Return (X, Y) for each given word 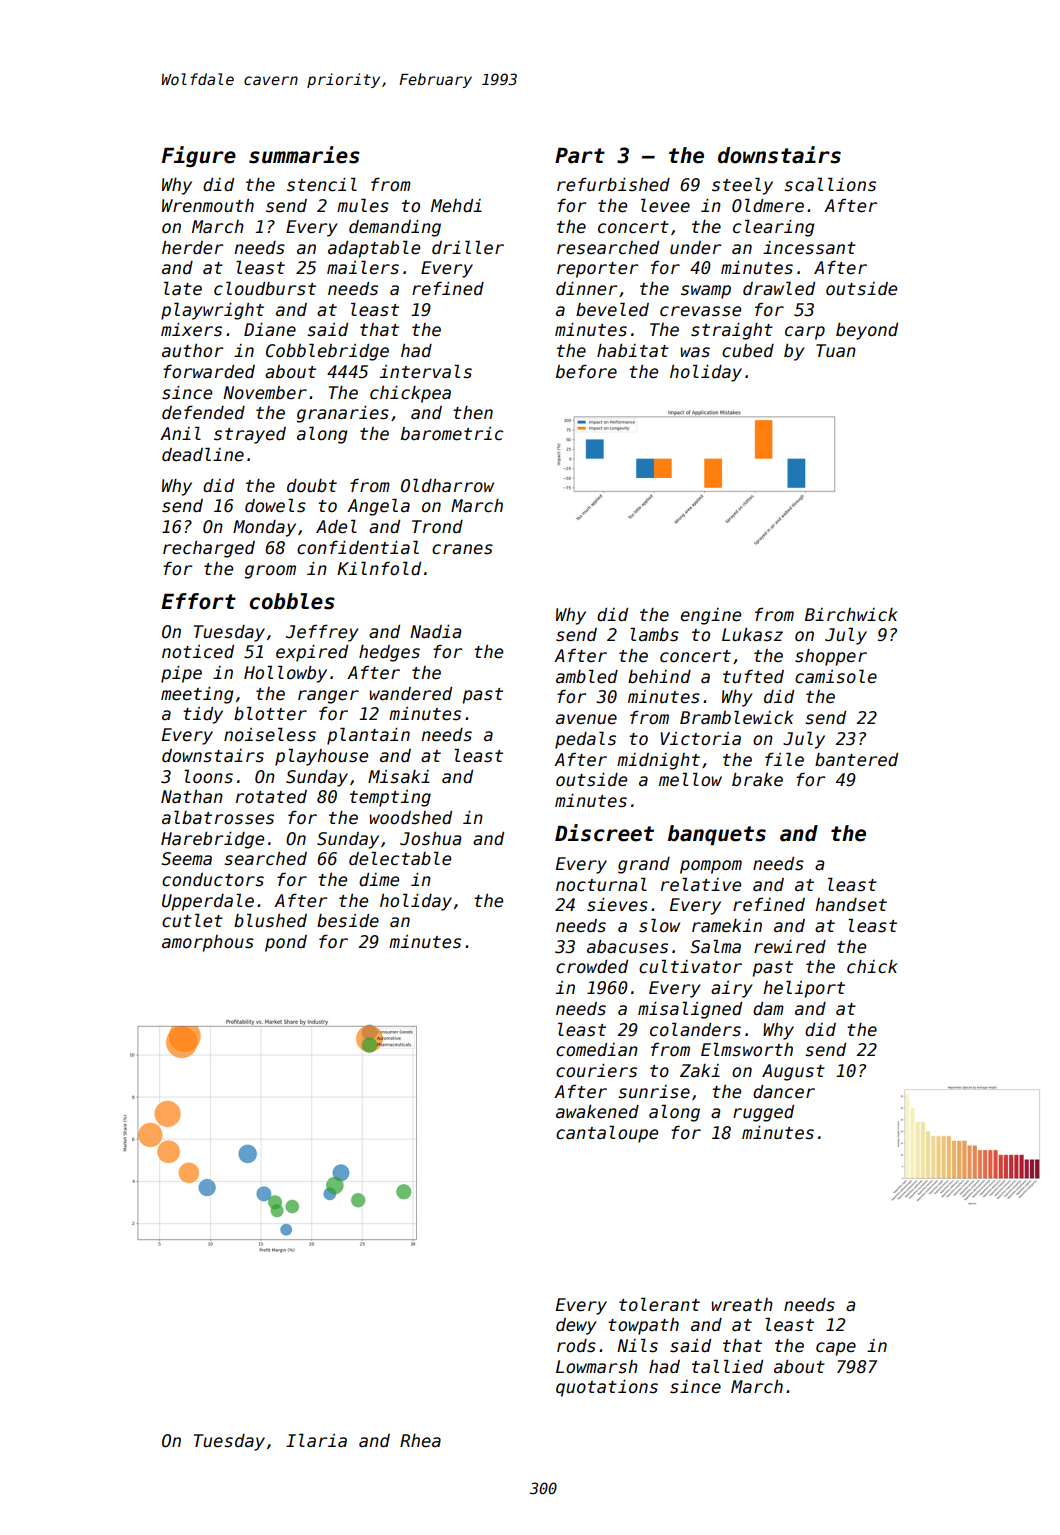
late (183, 288)
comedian (597, 1050)
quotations (607, 1388)
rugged (763, 1113)
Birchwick (851, 615)
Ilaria (316, 1440)
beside (348, 921)
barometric (452, 434)
